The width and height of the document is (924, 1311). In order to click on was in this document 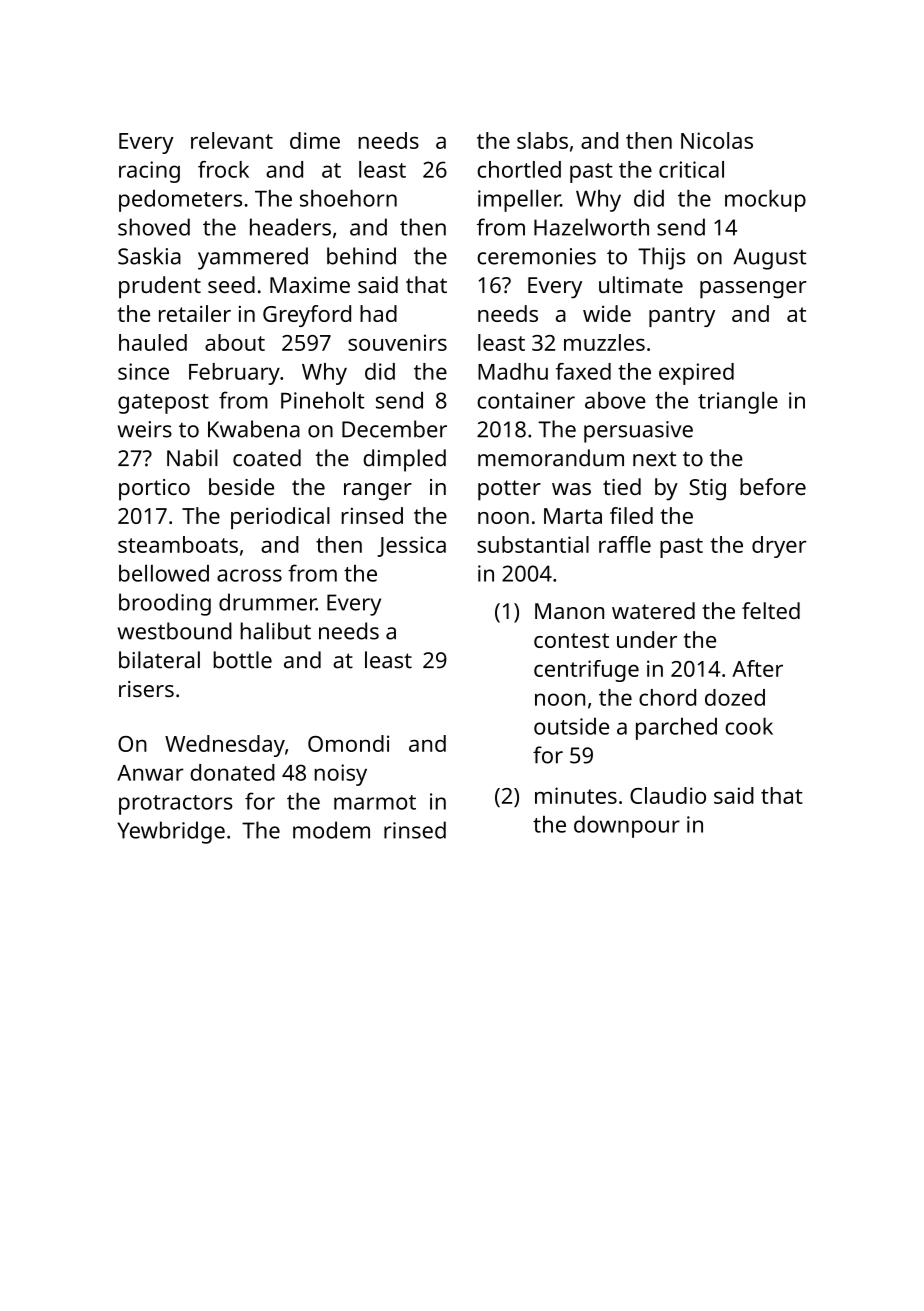, I will do `click(571, 489)`.
